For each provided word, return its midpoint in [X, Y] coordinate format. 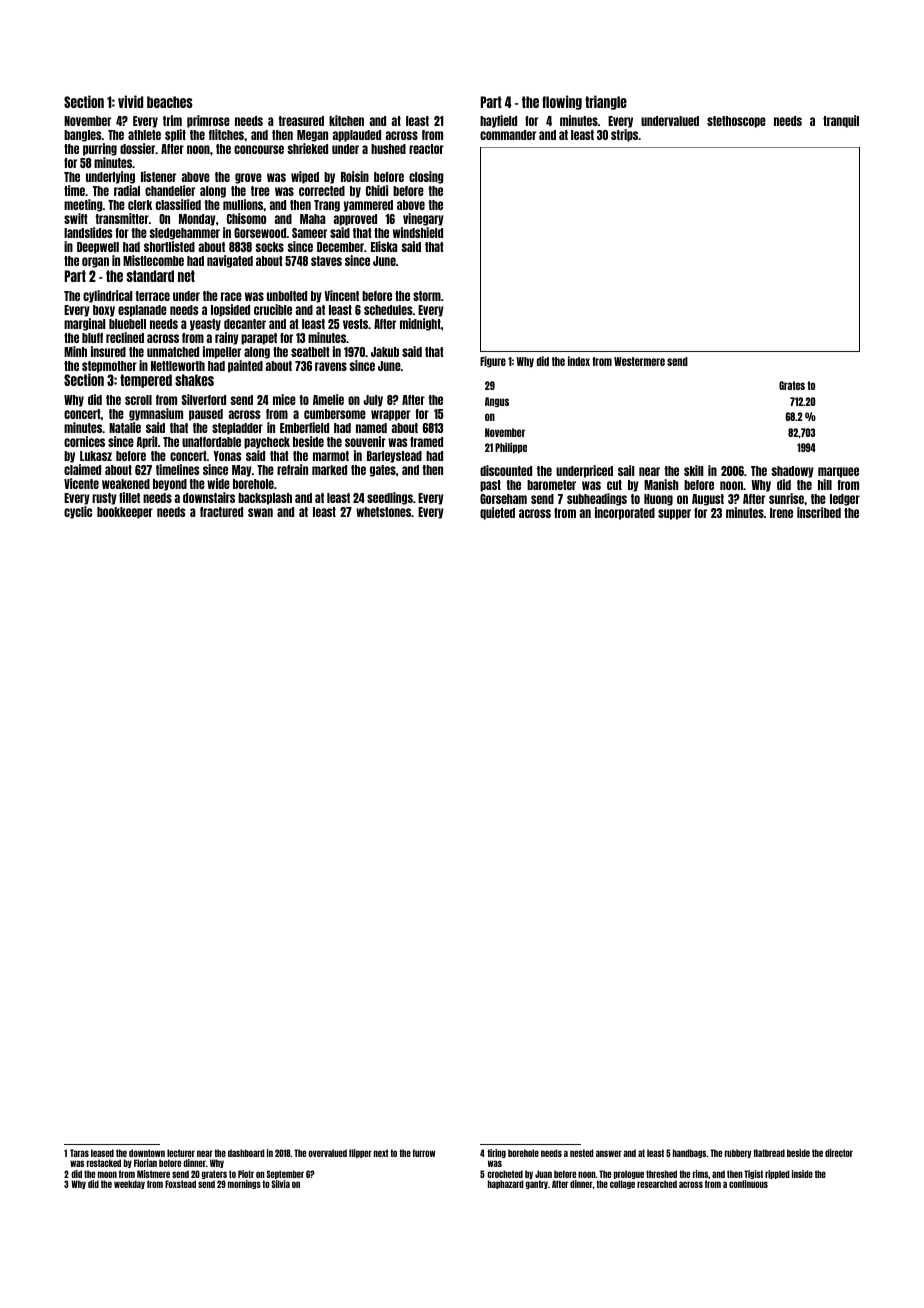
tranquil [841, 121]
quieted [497, 513]
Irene [781, 513]
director [839, 1153]
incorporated [625, 513]
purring [100, 149]
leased [102, 1153]
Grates [792, 385]
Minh [75, 351]
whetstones [383, 512]
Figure [493, 362]
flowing [562, 102]
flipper [360, 1153]
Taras [79, 1153]
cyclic [78, 512]
